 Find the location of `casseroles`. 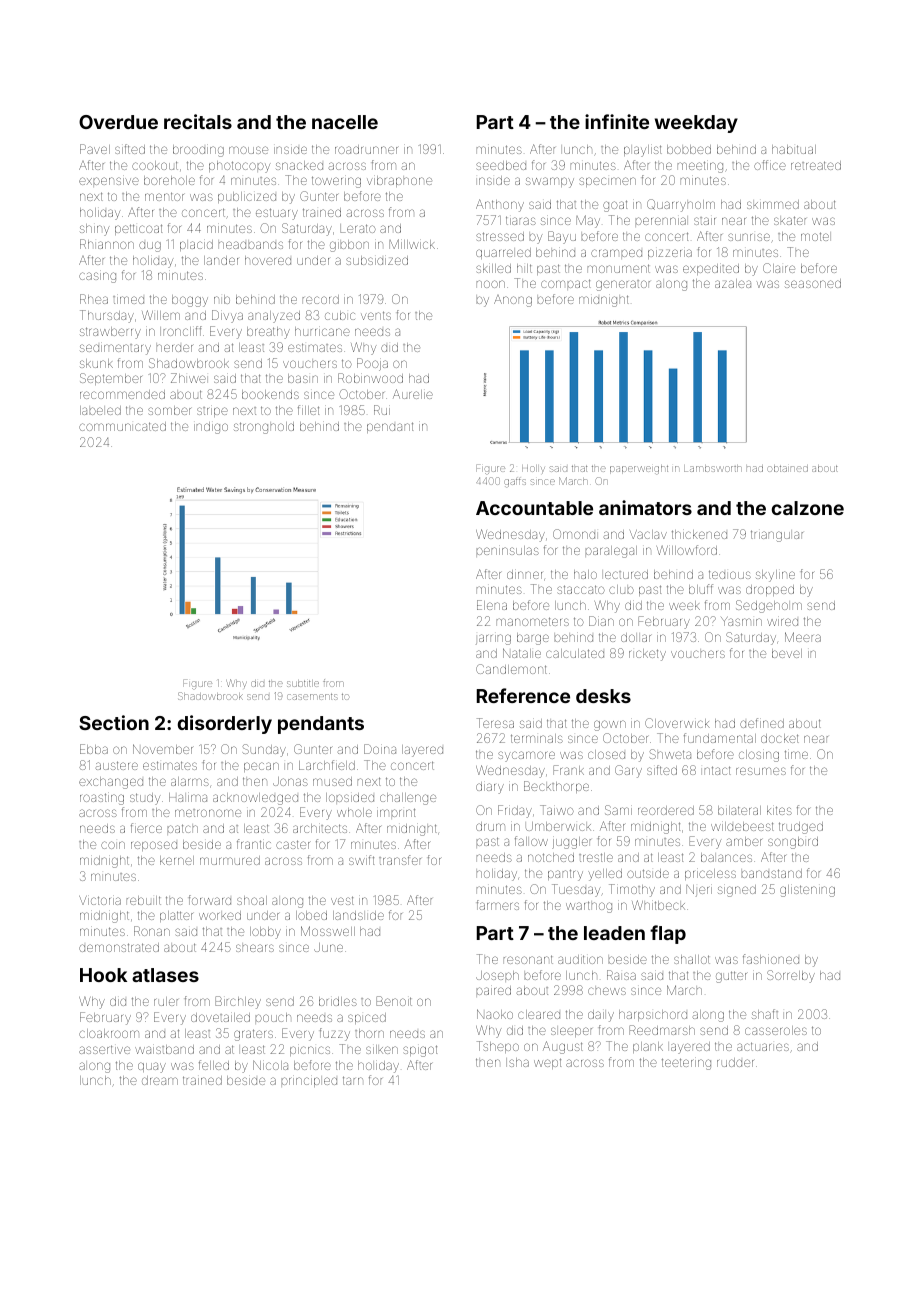

casseroles is located at coordinates (776, 1030).
